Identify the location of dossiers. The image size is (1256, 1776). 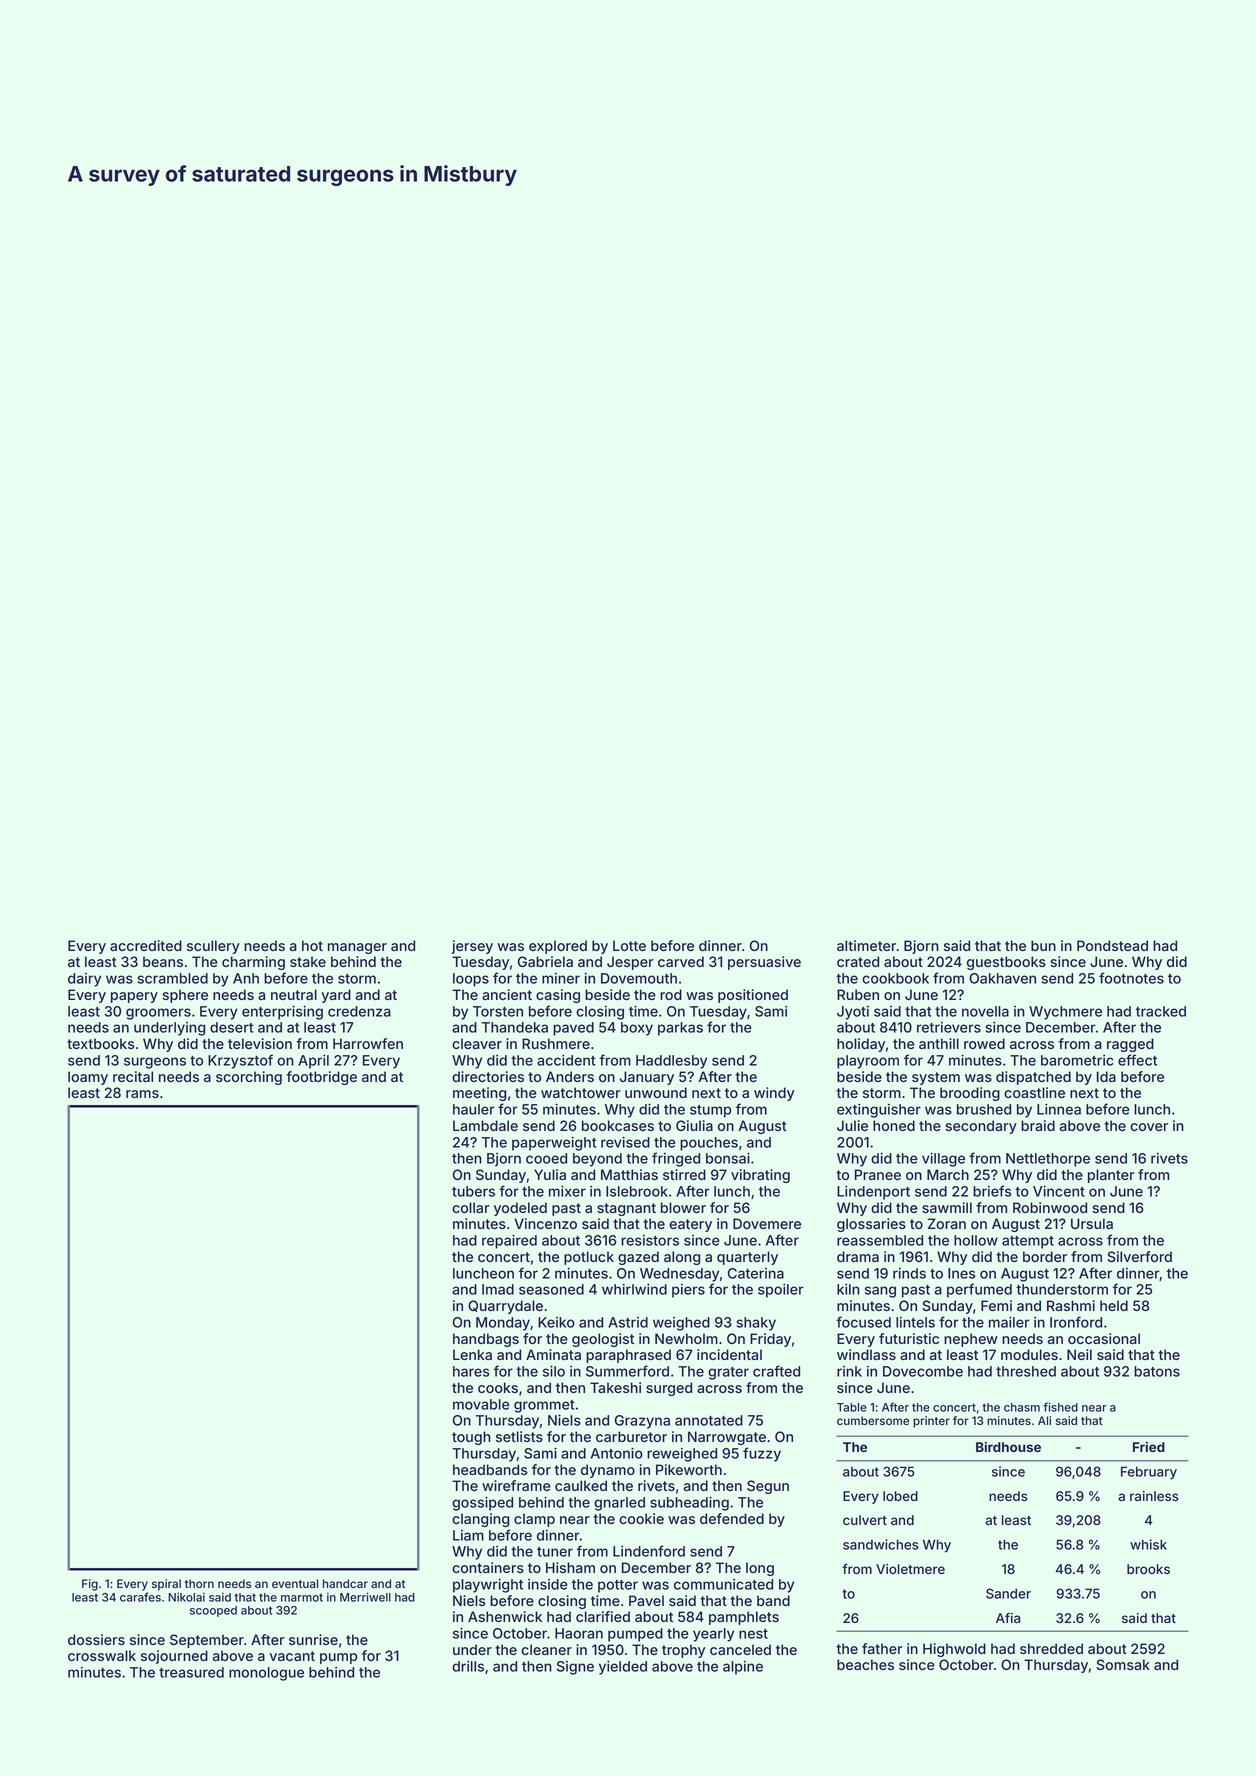
(96, 1639).
